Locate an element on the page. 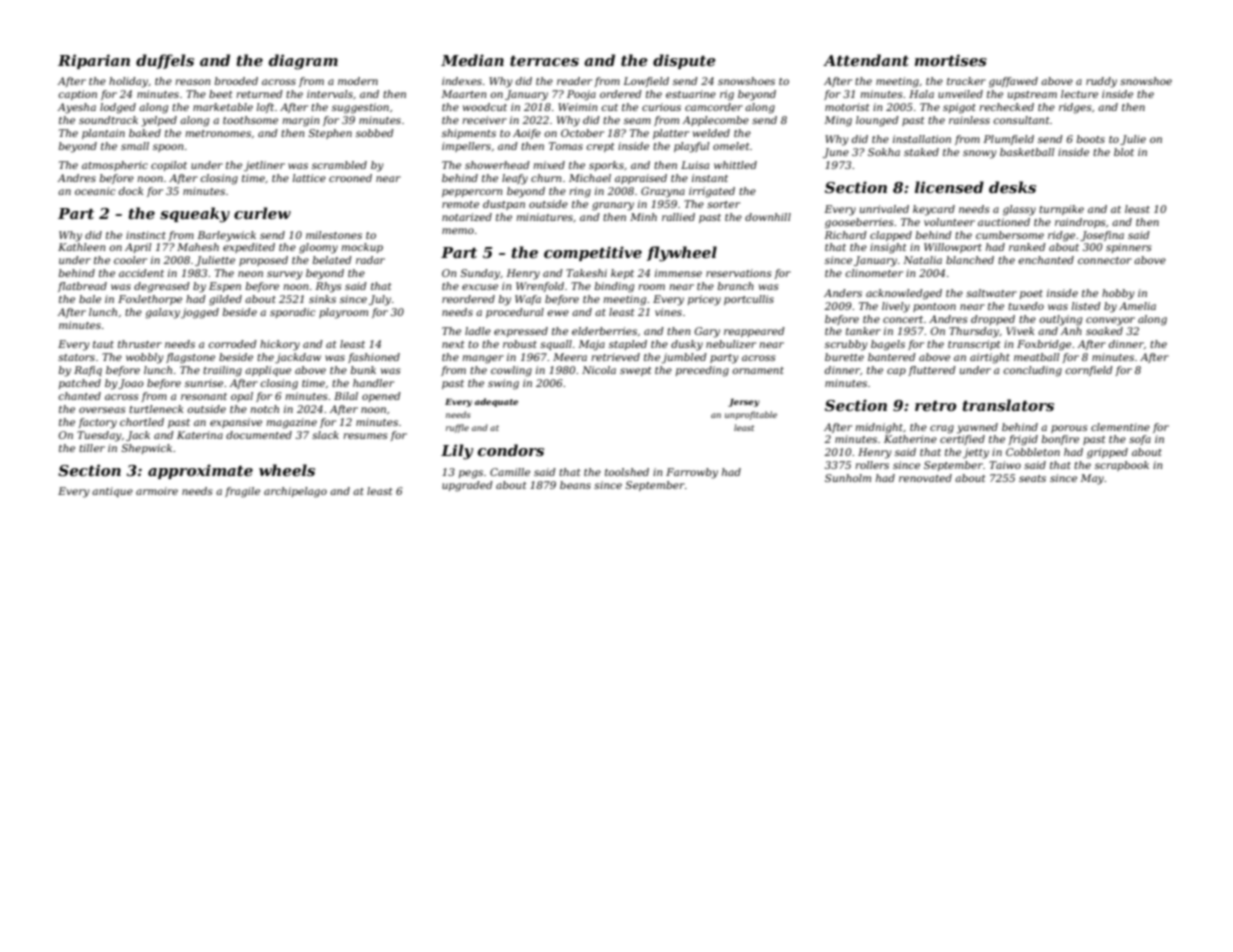 This image has height=952, width=1233. archipelago is located at coordinates (295, 492).
